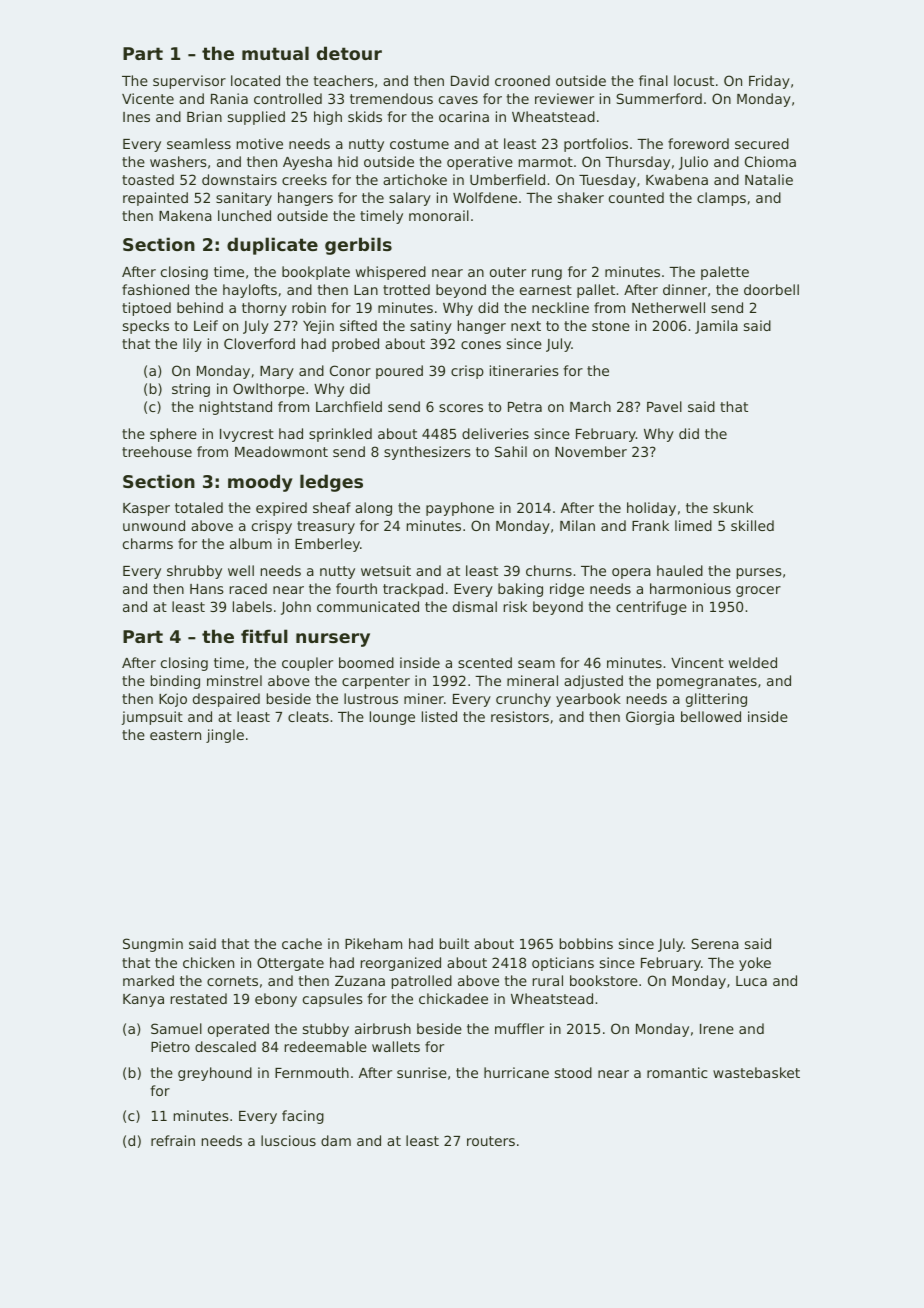  What do you see at coordinates (225, 736) in the screenshot?
I see `jingle` at bounding box center [225, 736].
